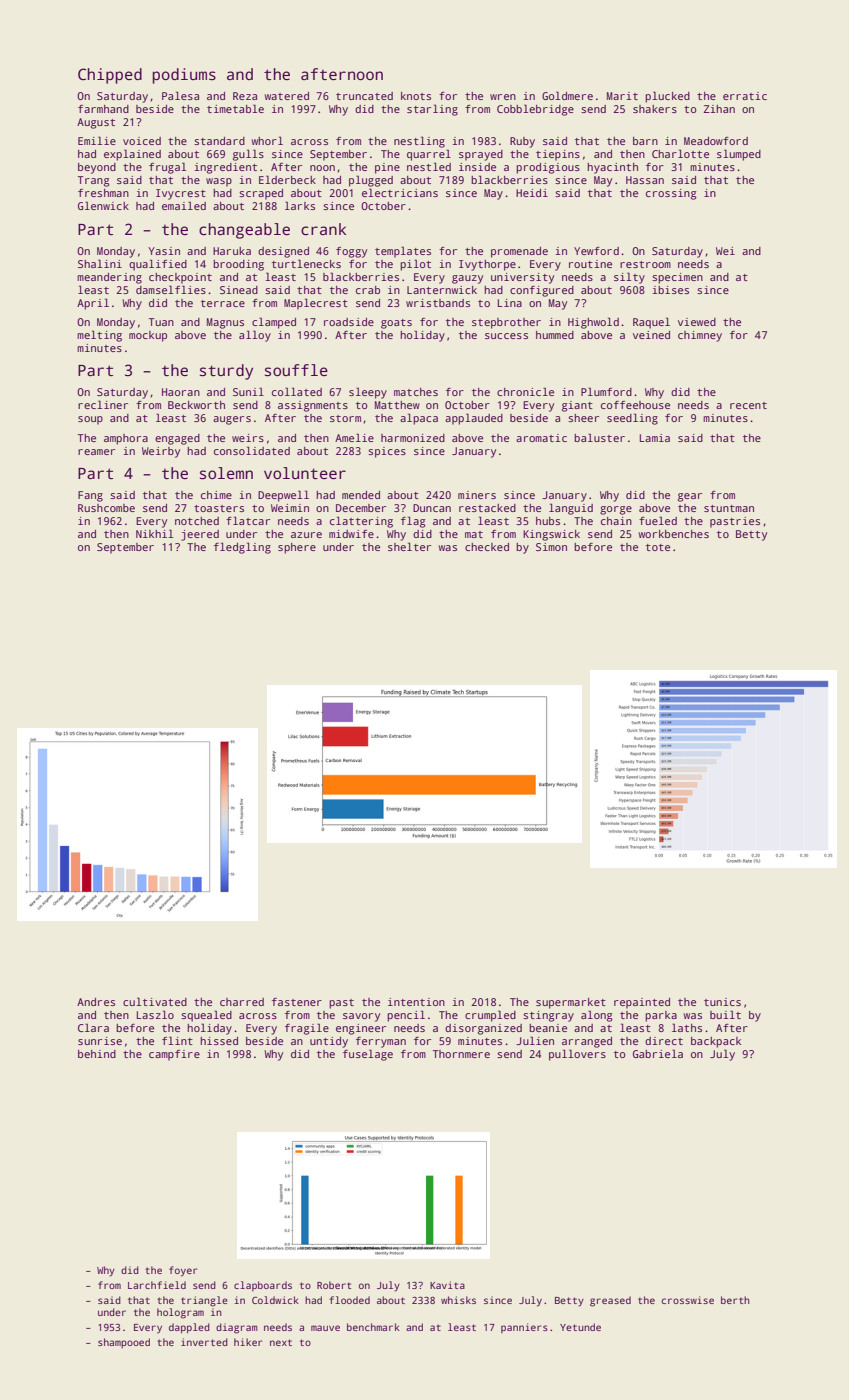 The height and width of the screenshot is (1400, 849). What do you see at coordinates (155, 1001) in the screenshot?
I see `cultivated` at bounding box center [155, 1001].
